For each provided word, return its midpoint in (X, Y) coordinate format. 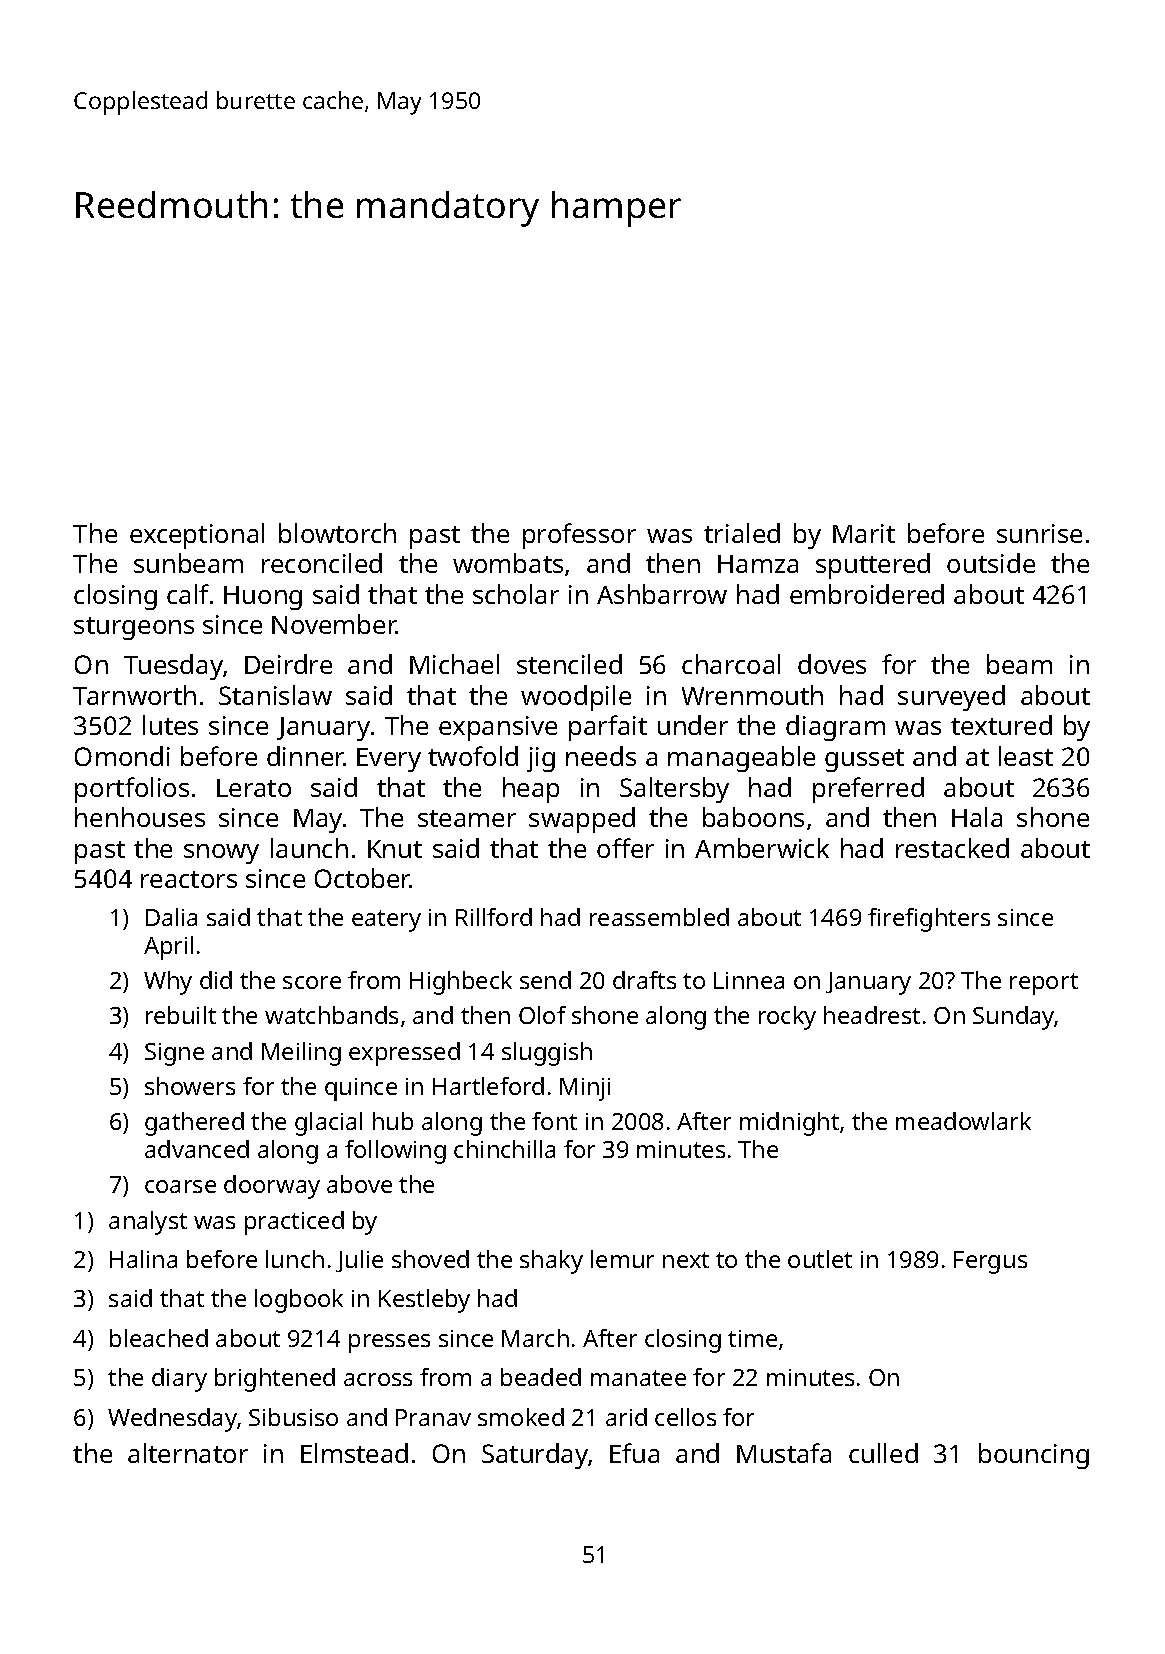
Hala (977, 817)
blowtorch (337, 533)
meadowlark (963, 1121)
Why (168, 983)
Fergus (990, 1262)
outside (991, 563)
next (686, 1260)
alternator (188, 1453)
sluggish (547, 1054)
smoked (521, 1417)
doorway (272, 1187)
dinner (305, 756)
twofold (473, 756)
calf (188, 594)
